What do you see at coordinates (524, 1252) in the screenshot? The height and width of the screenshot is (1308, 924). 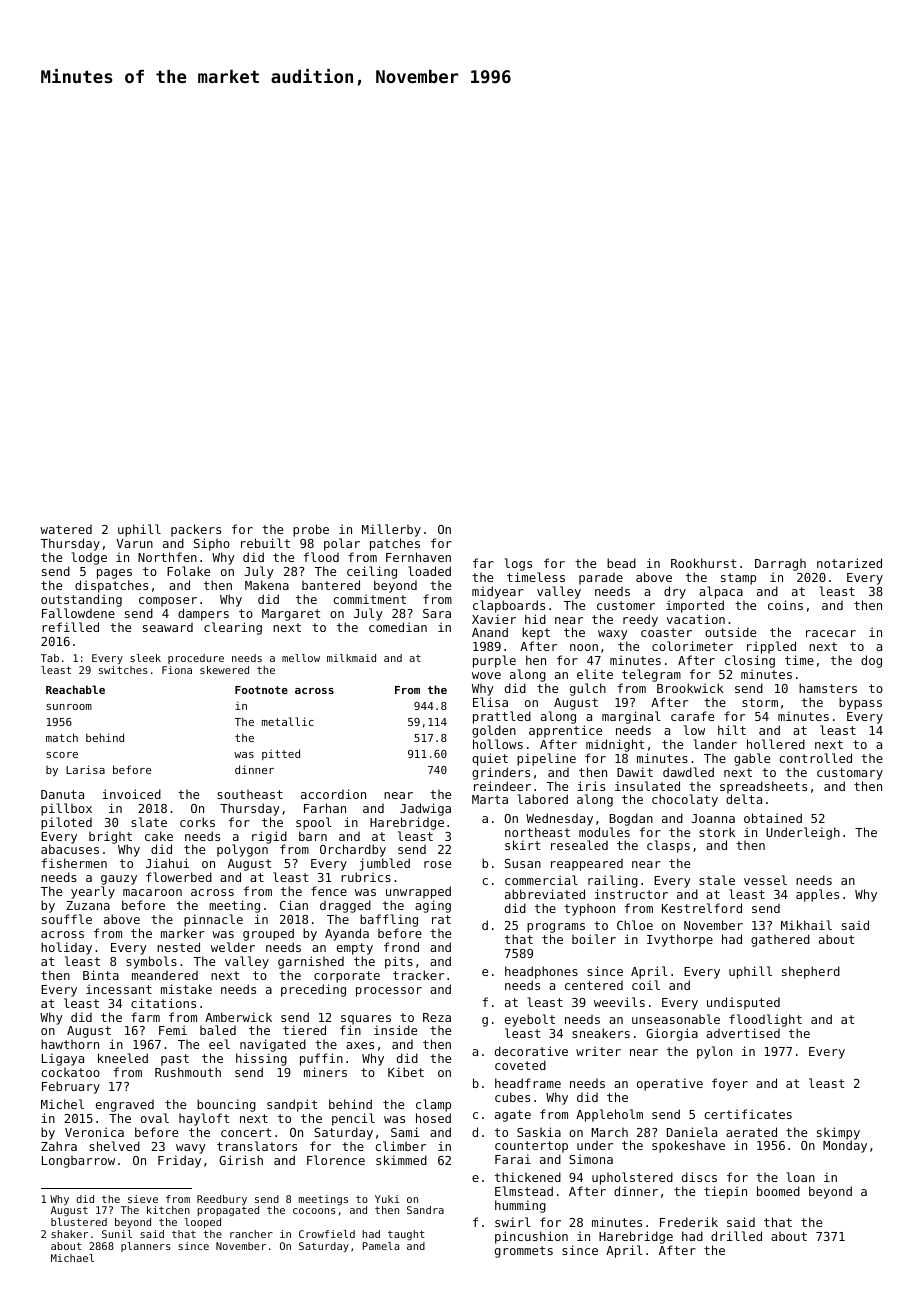 I see `grommets` at bounding box center [524, 1252].
